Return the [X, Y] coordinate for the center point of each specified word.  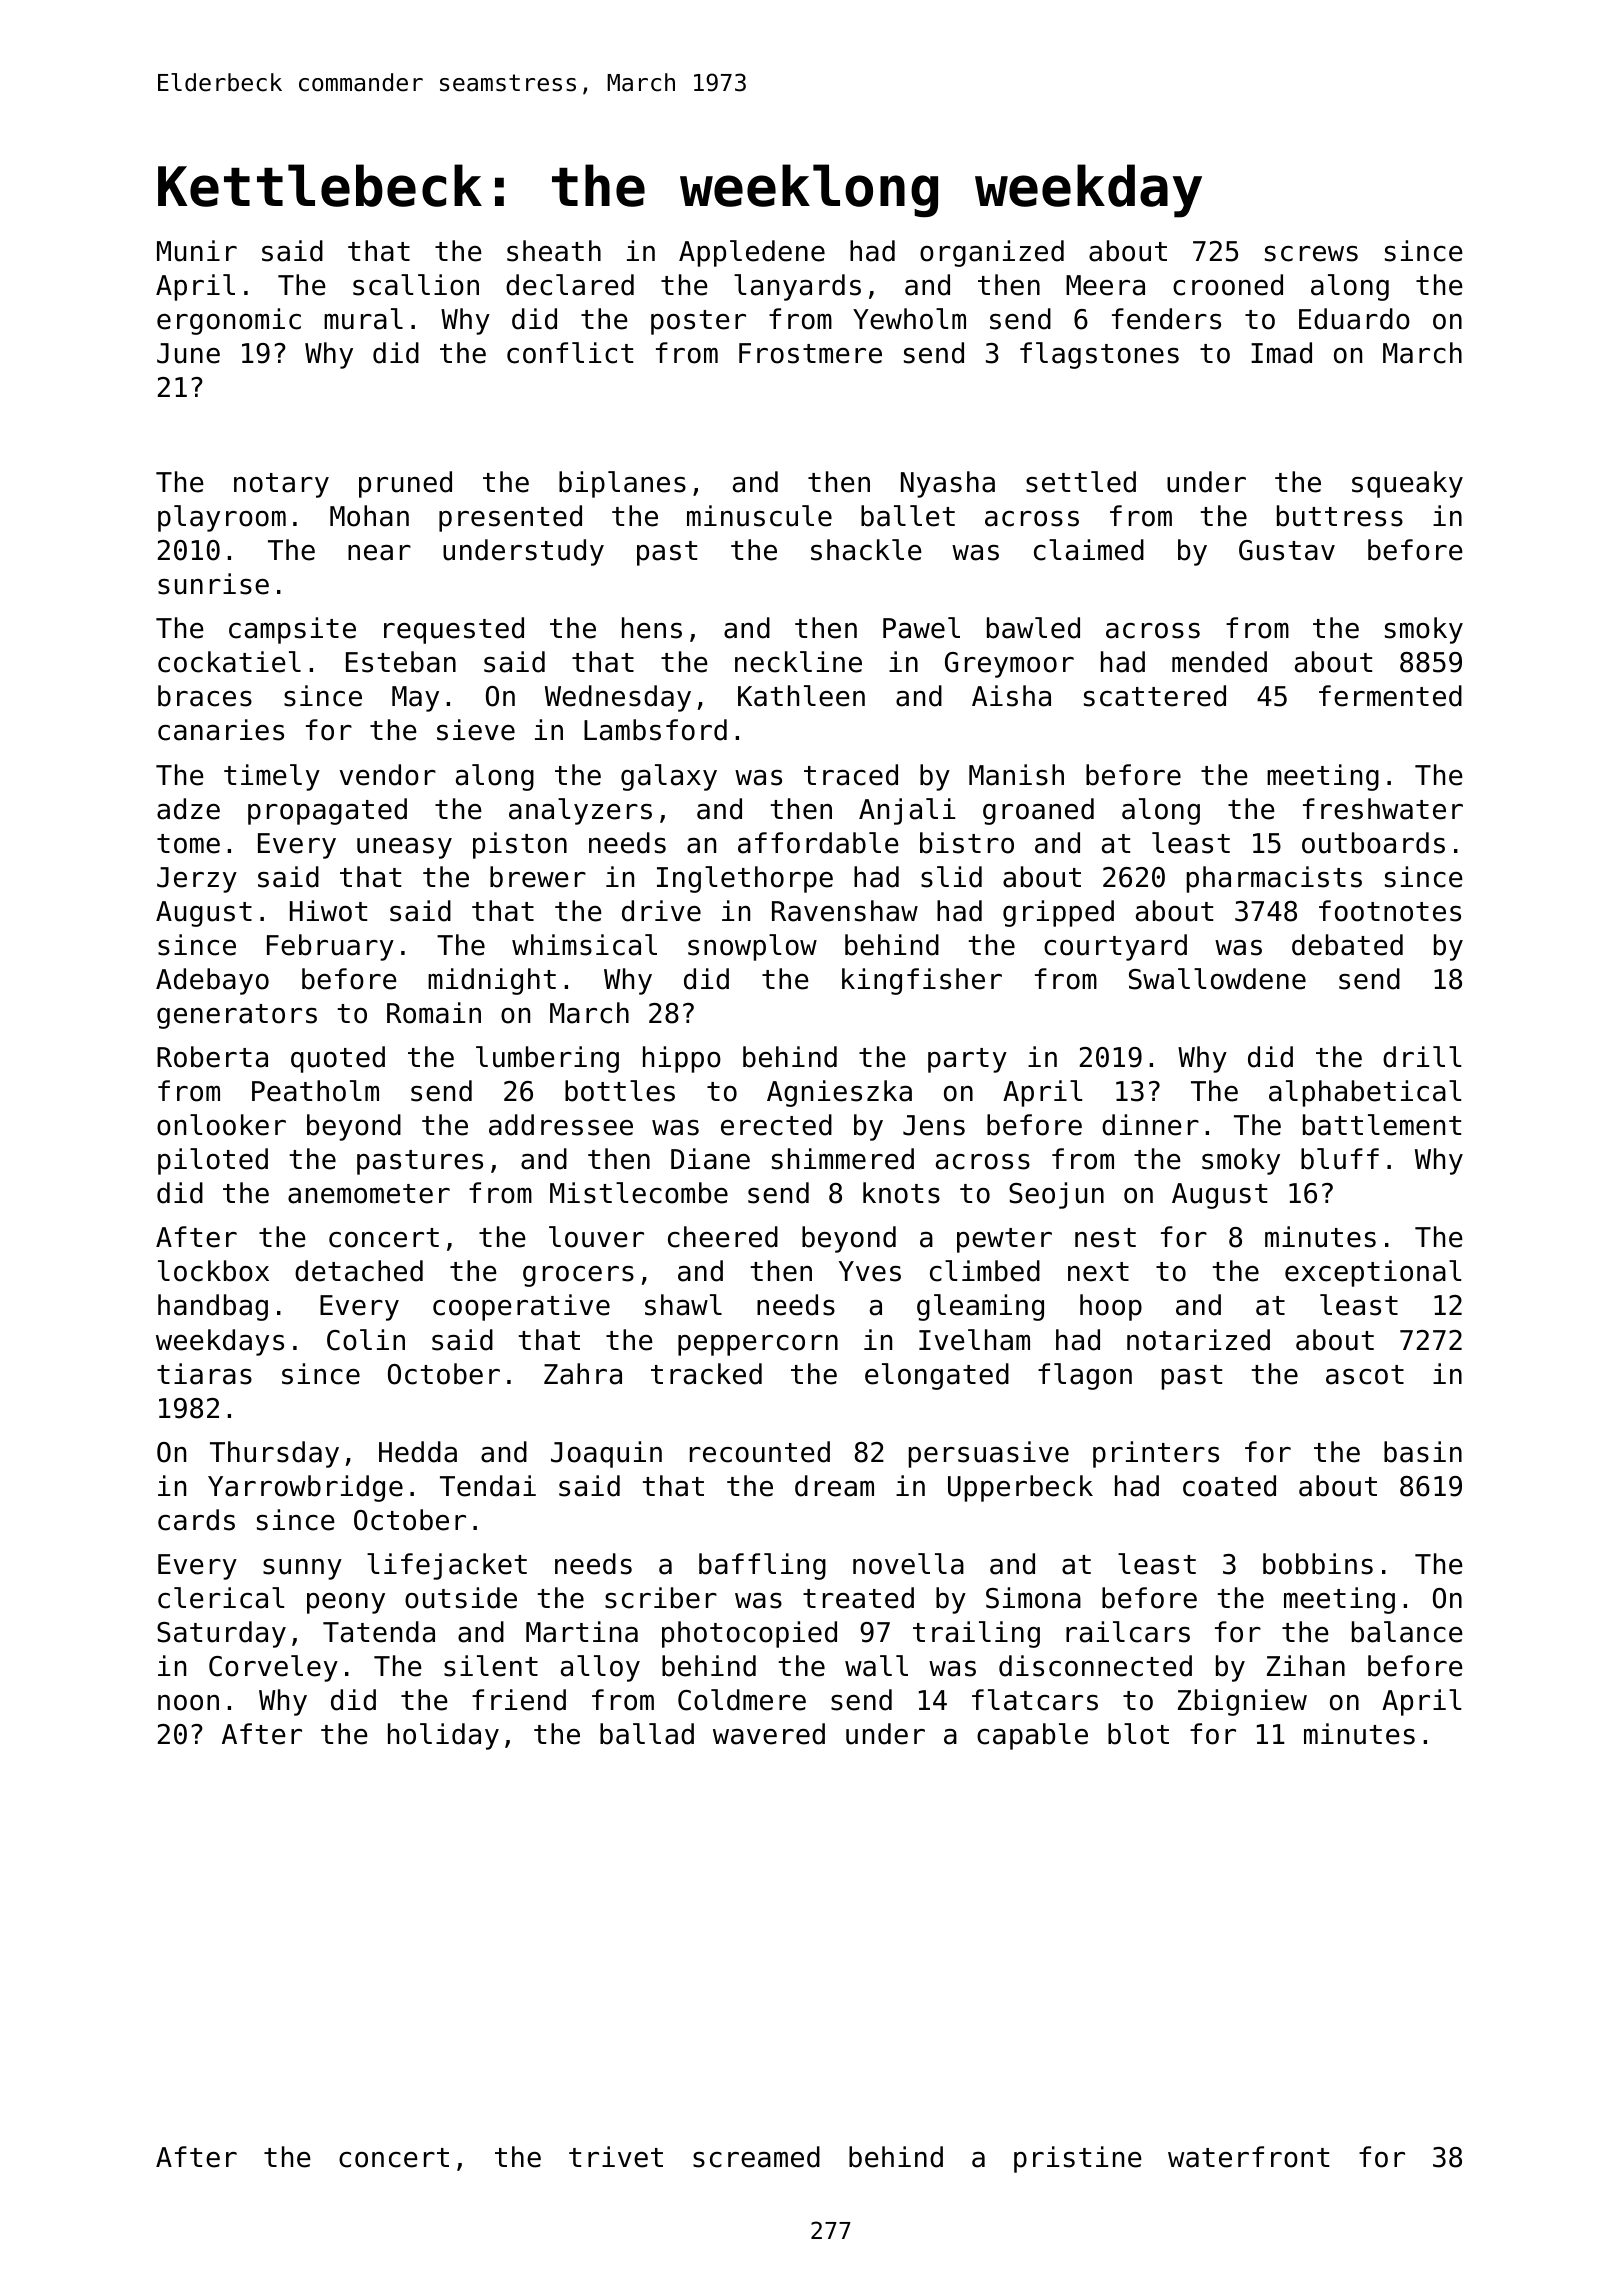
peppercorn [758, 1345]
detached [359, 1271]
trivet [616, 2157]
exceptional [1373, 1273]
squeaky [1407, 484]
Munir [197, 251]
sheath [554, 251]
